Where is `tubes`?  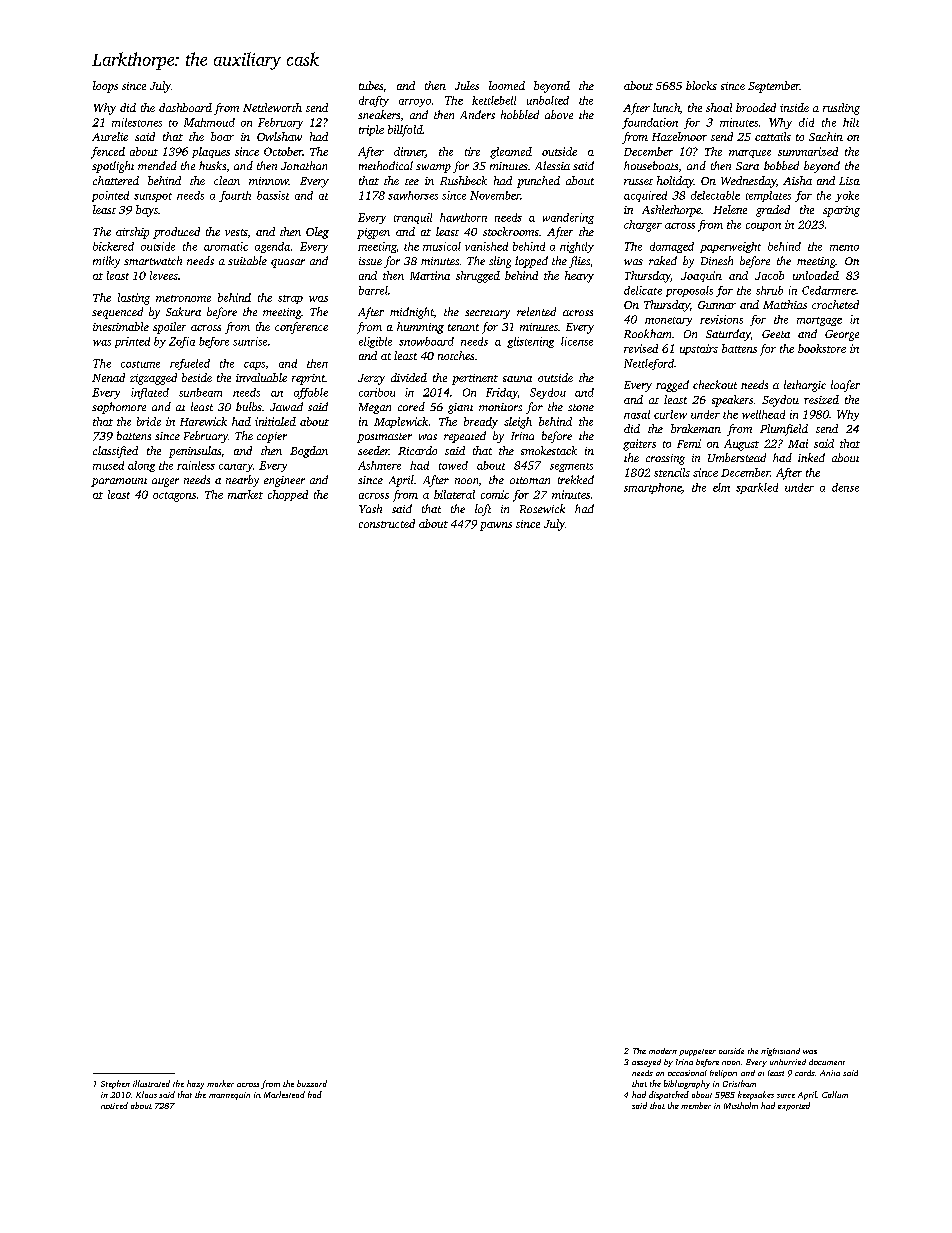
tubes is located at coordinates (371, 85).
